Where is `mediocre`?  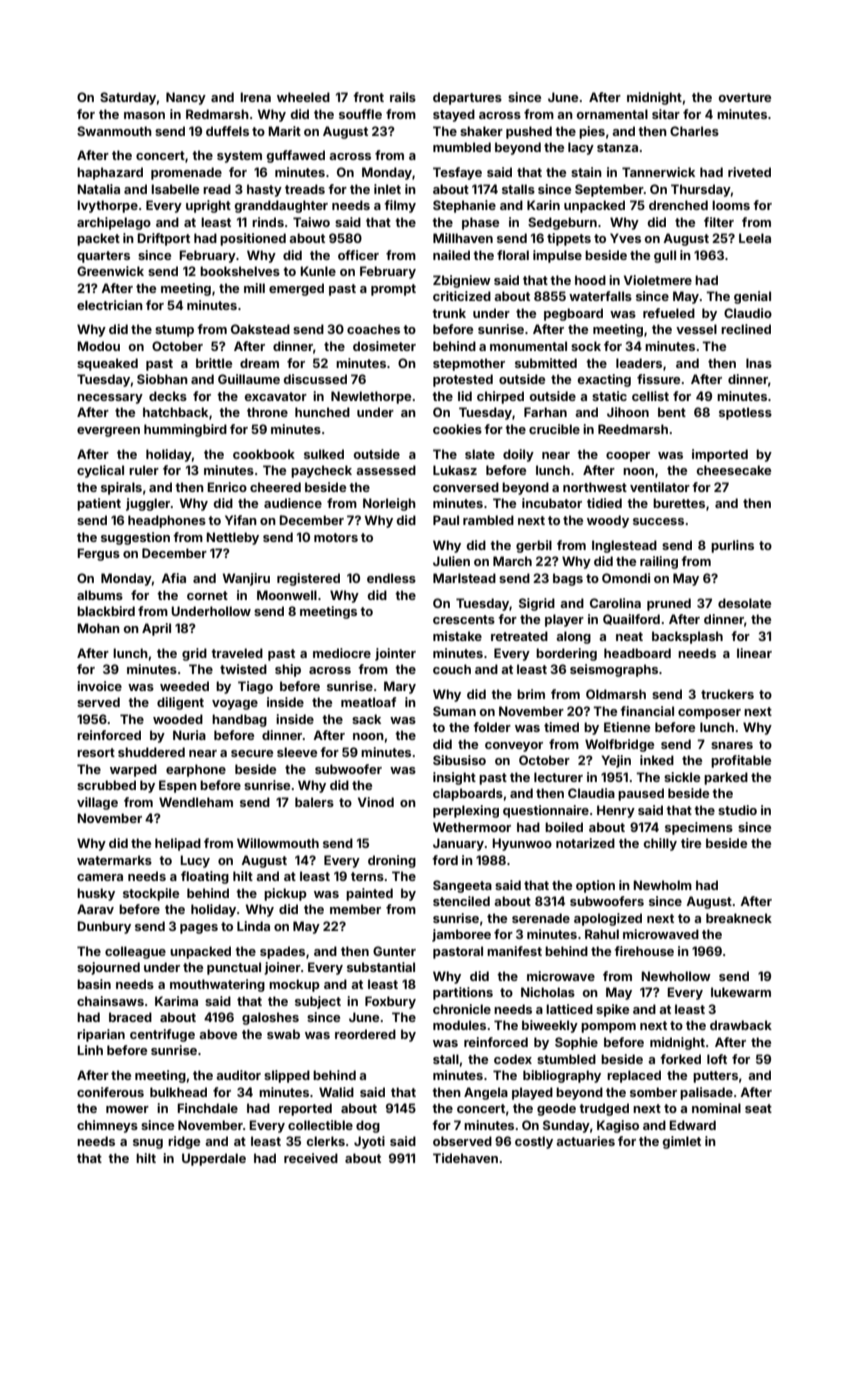
mediocre is located at coordinates (342, 653).
